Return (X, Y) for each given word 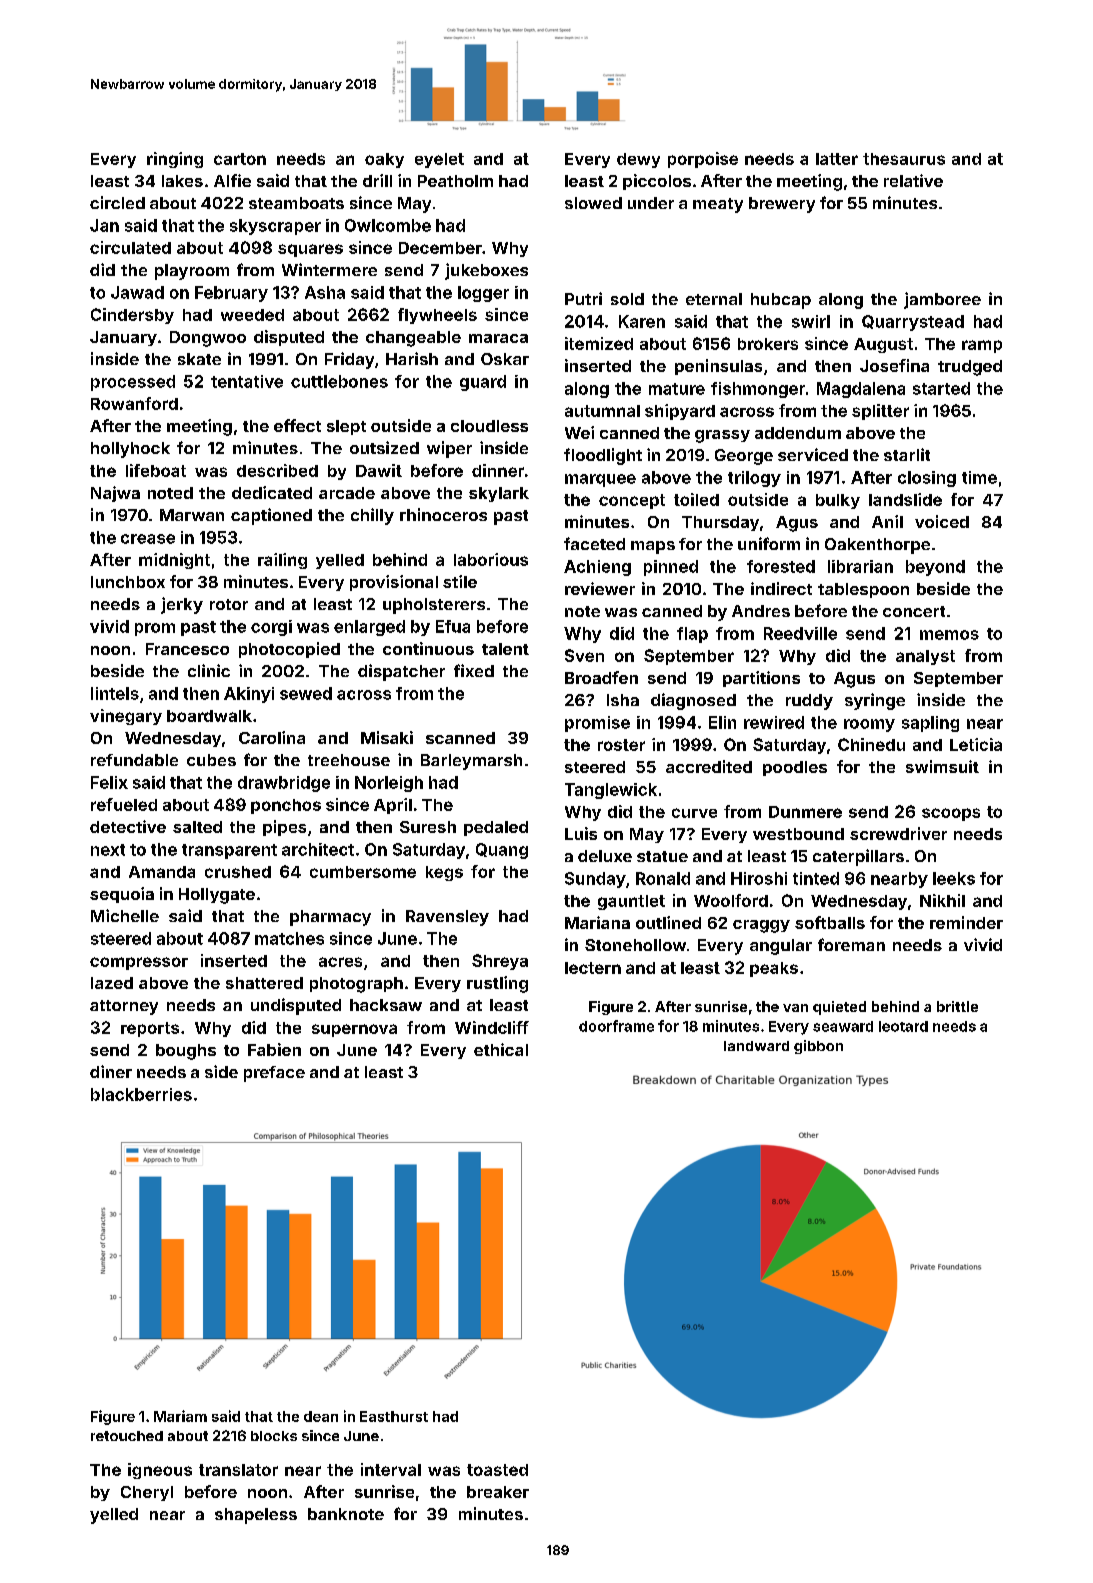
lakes (182, 181)
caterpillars (858, 857)
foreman (851, 944)
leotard (903, 1026)
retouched (127, 1436)
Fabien (274, 1049)
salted (197, 827)
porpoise (703, 160)
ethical (501, 1049)
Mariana (597, 922)
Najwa (115, 494)
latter (837, 159)
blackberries (141, 1094)
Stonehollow (635, 945)
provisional (394, 583)
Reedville (800, 633)
